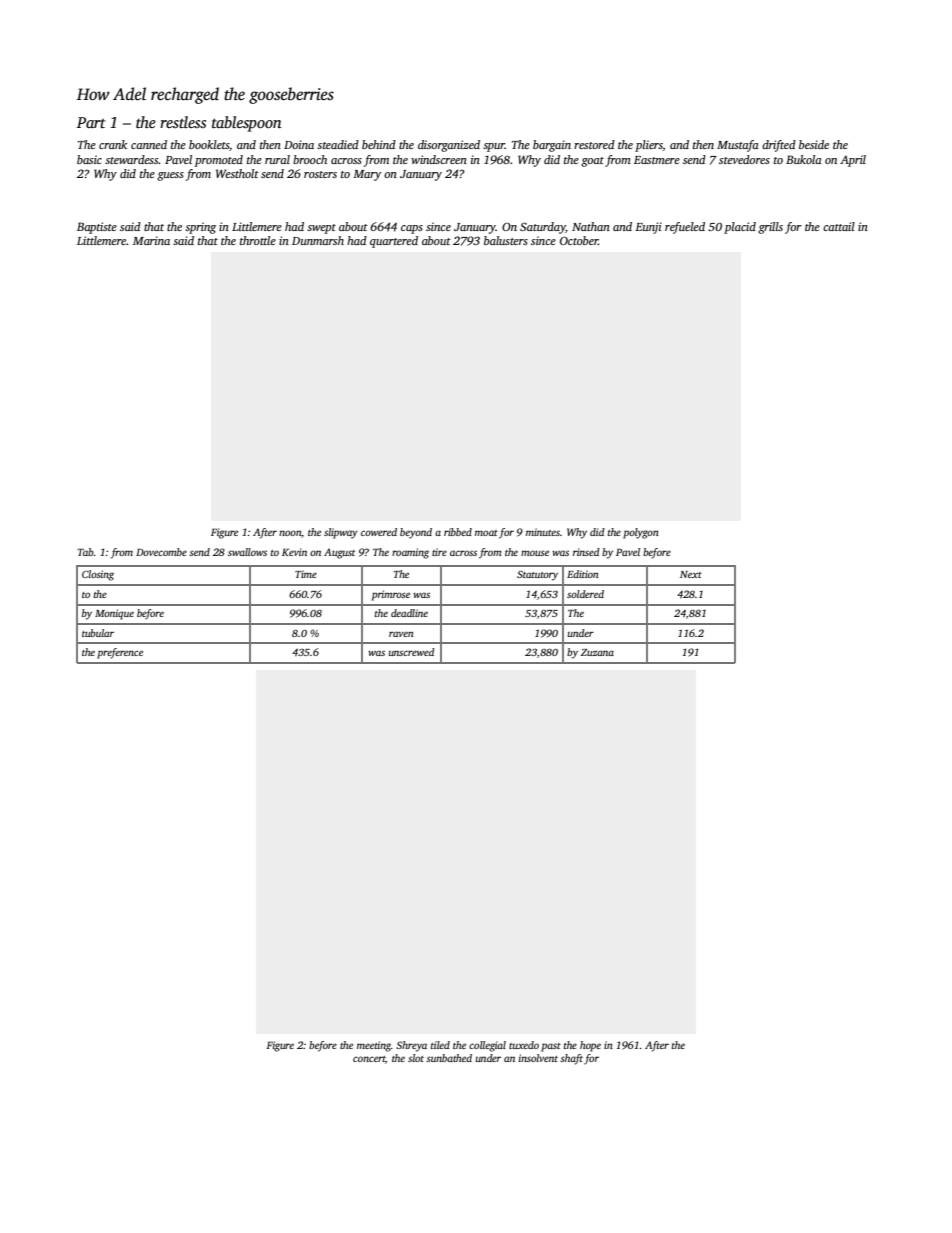  I want to click on quartered, so click(394, 242).
